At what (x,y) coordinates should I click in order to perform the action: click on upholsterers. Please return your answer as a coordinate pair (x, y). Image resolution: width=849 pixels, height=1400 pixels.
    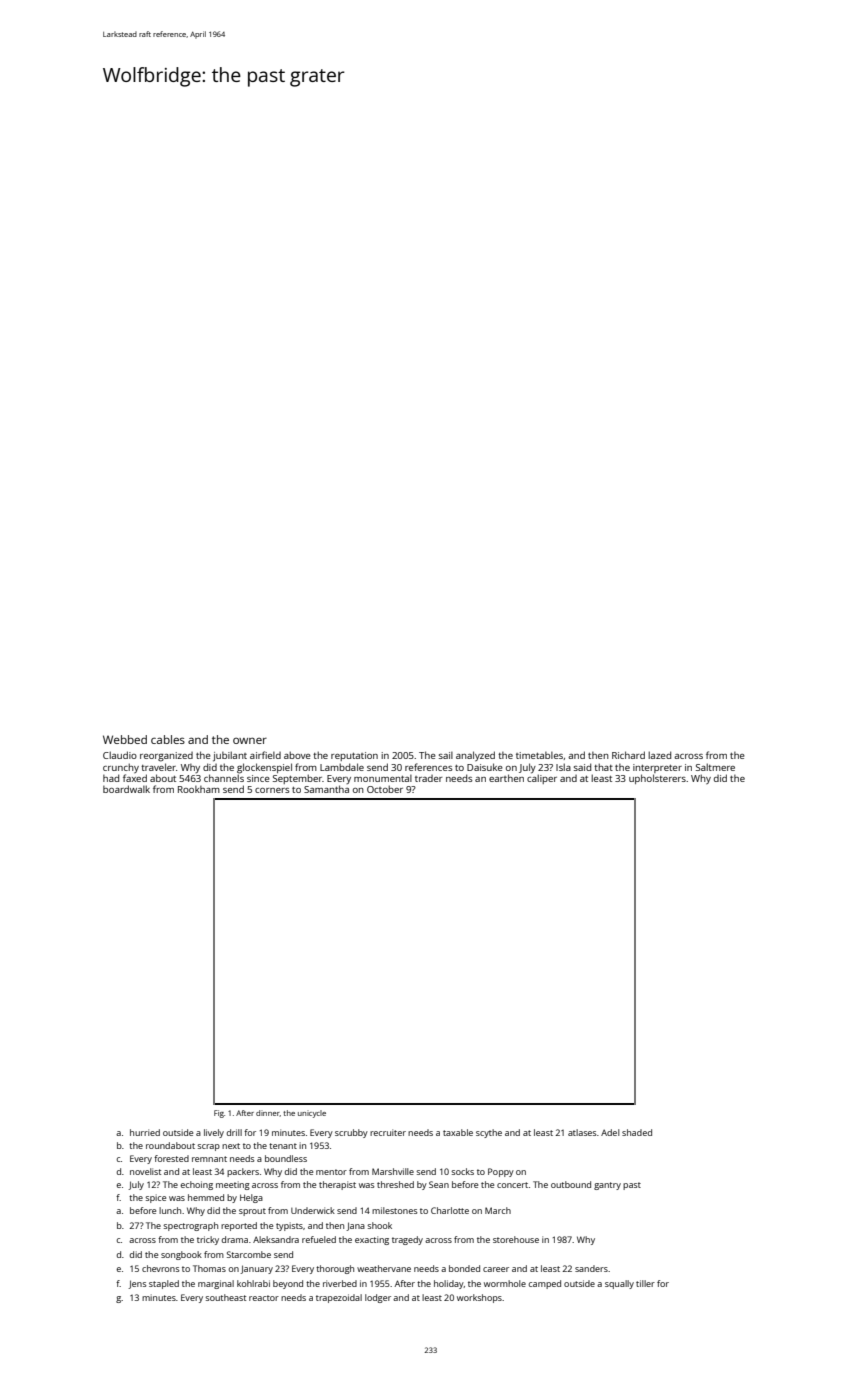
    Looking at the image, I should click on (657, 779).
